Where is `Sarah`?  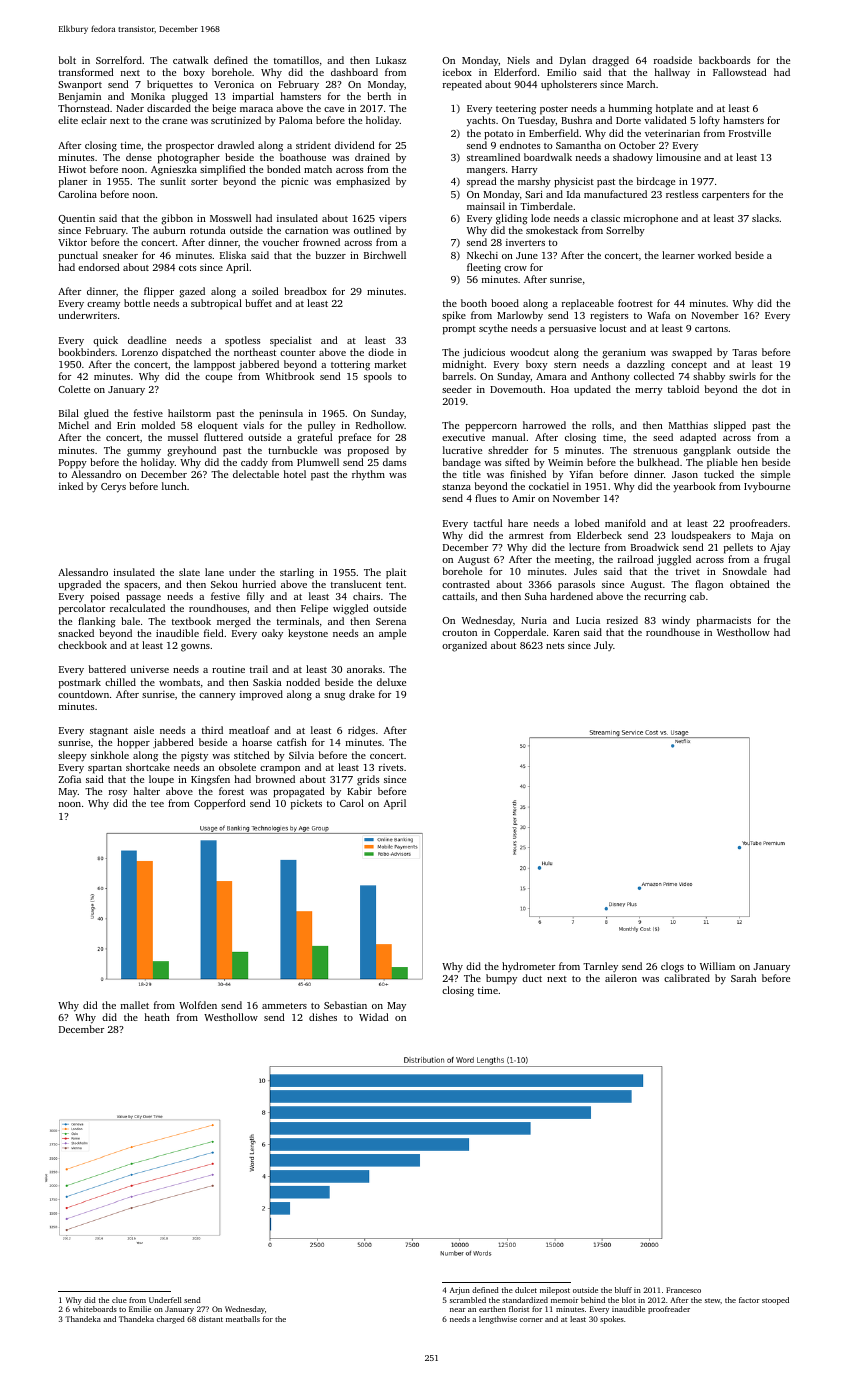 Sarah is located at coordinates (743, 978).
